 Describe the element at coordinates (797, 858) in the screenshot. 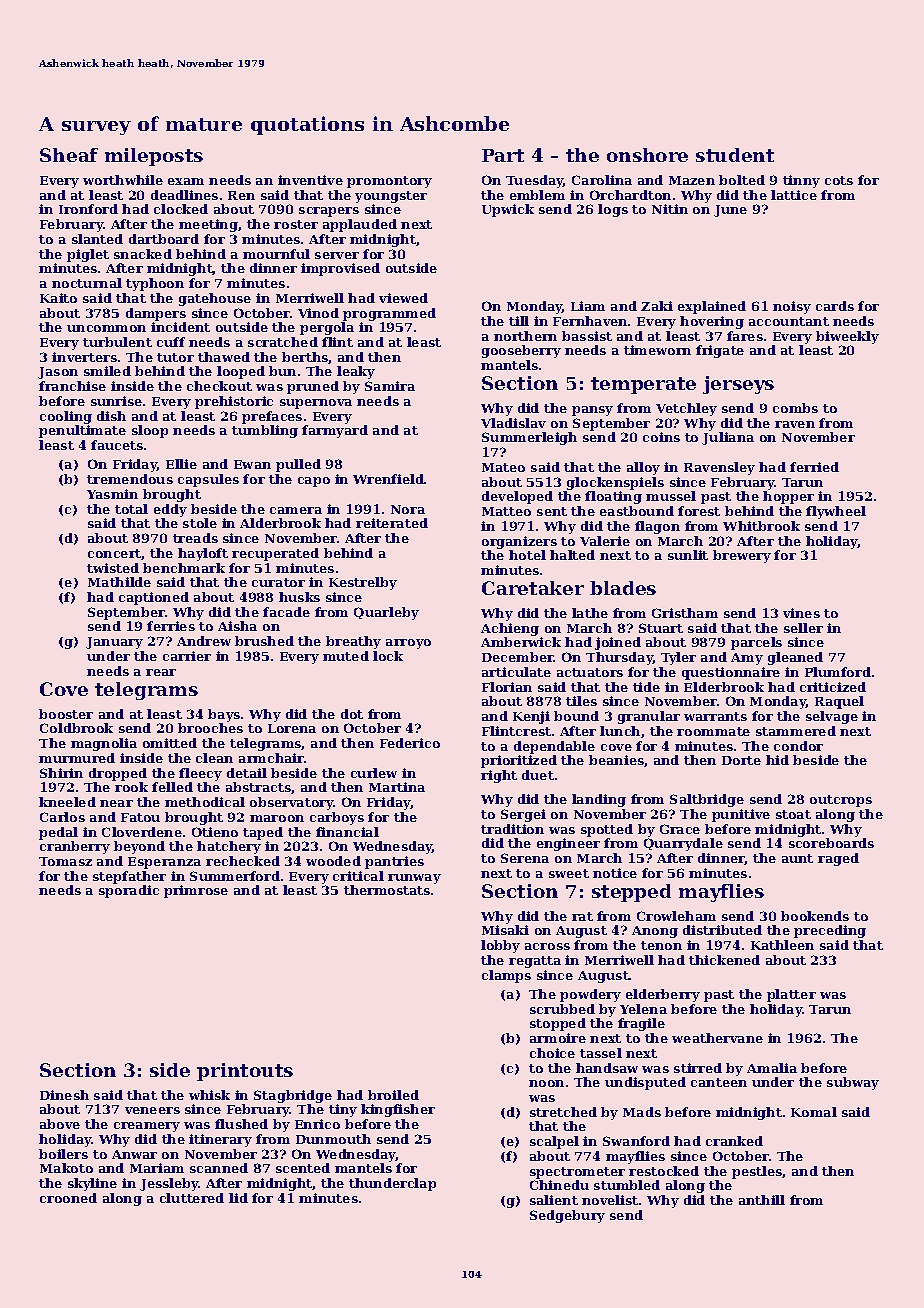

I see `aunt` at that location.
